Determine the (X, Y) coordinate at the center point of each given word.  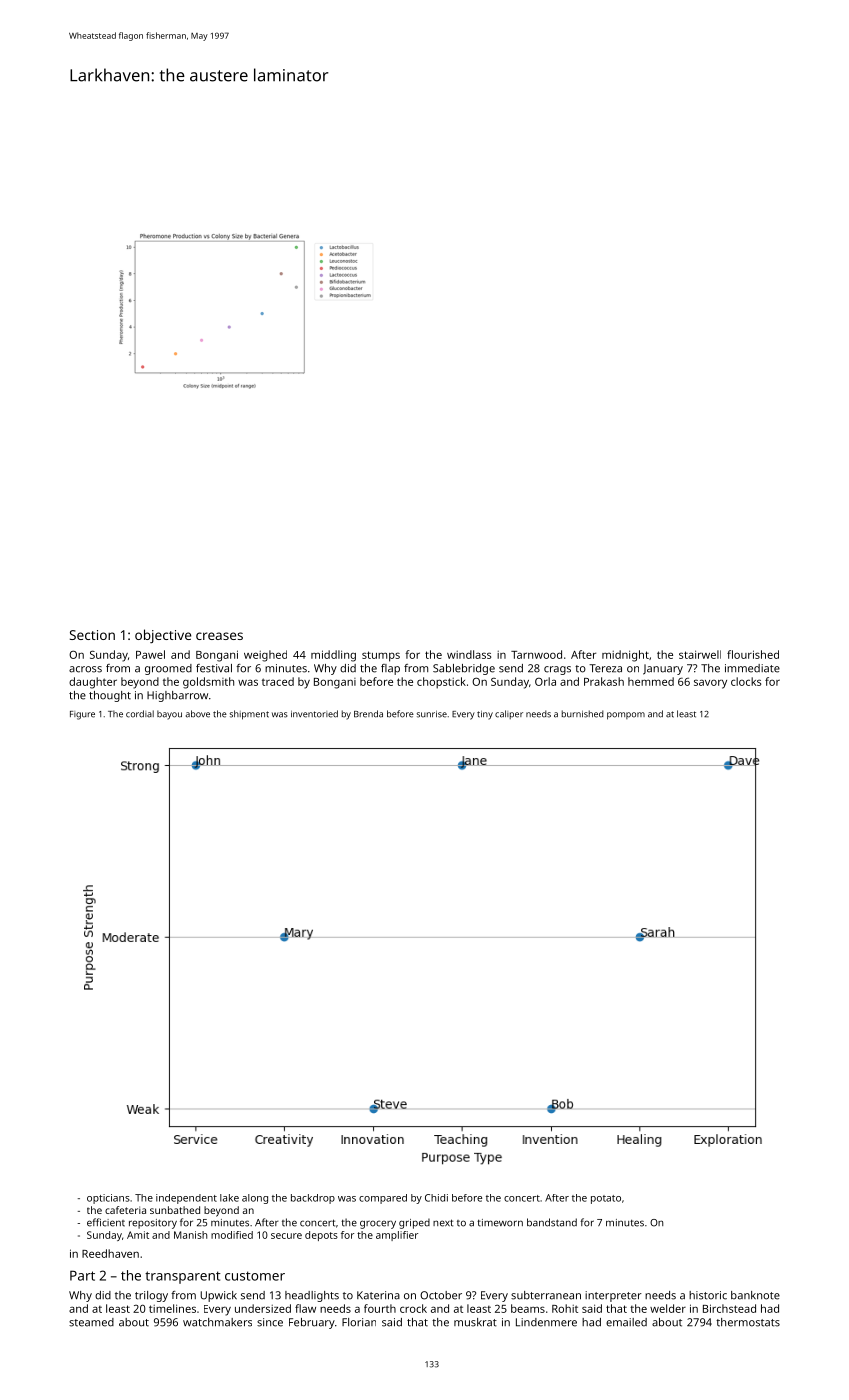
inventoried (314, 714)
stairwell (700, 654)
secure (286, 1236)
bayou (169, 715)
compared (383, 1199)
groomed (168, 669)
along (255, 1199)
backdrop (313, 1199)
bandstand (552, 1222)
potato (606, 1199)
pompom (626, 716)
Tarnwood (536, 654)
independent (186, 1199)
